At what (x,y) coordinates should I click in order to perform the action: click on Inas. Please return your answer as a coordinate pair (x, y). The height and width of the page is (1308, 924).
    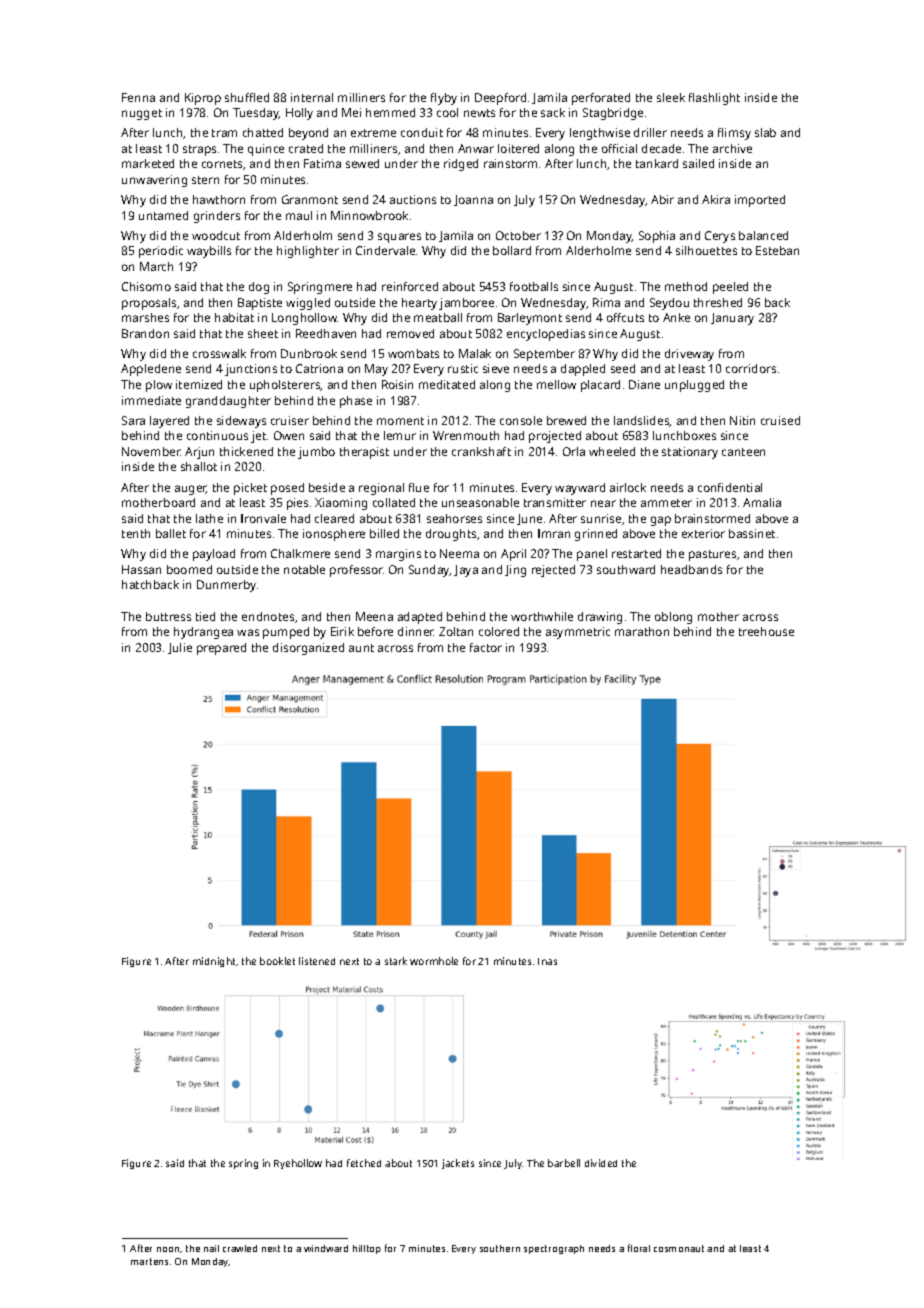
    Looking at the image, I should click on (547, 961).
